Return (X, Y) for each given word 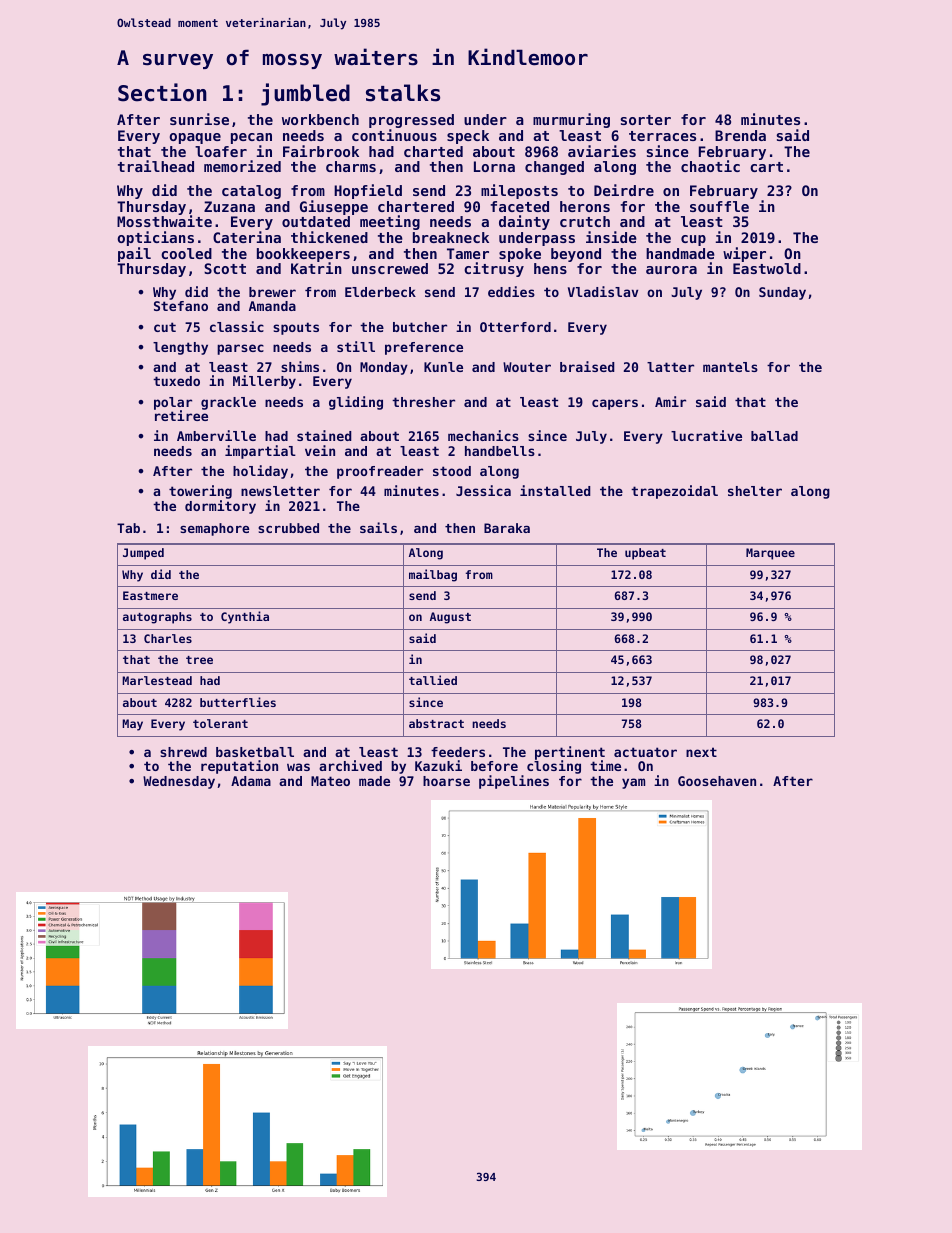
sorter (645, 120)
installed (555, 490)
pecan (251, 138)
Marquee (770, 554)
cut (165, 327)
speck (468, 137)
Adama (251, 781)
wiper (744, 254)
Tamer (468, 253)
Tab (128, 528)
